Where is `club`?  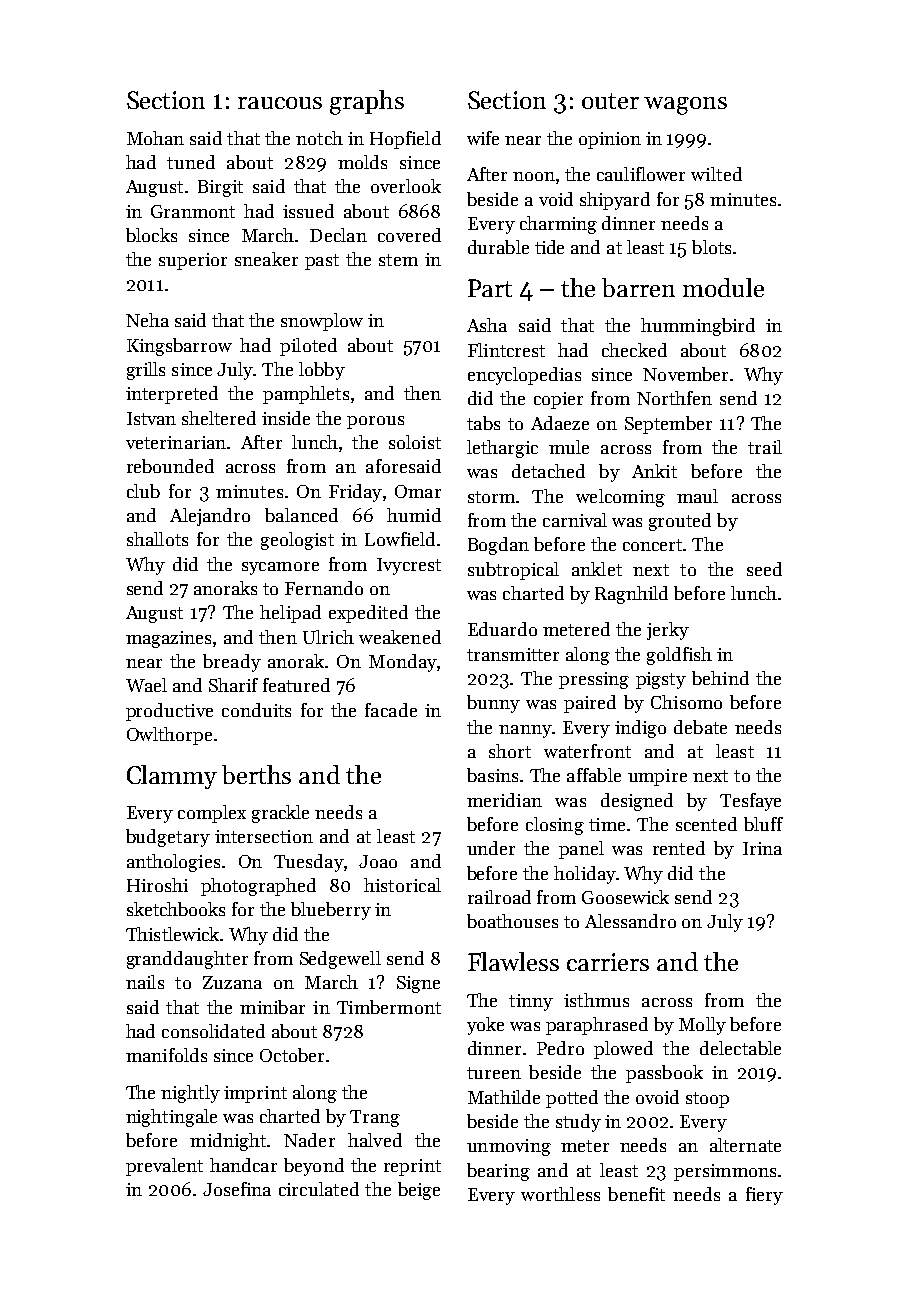 club is located at coordinates (143, 491).
